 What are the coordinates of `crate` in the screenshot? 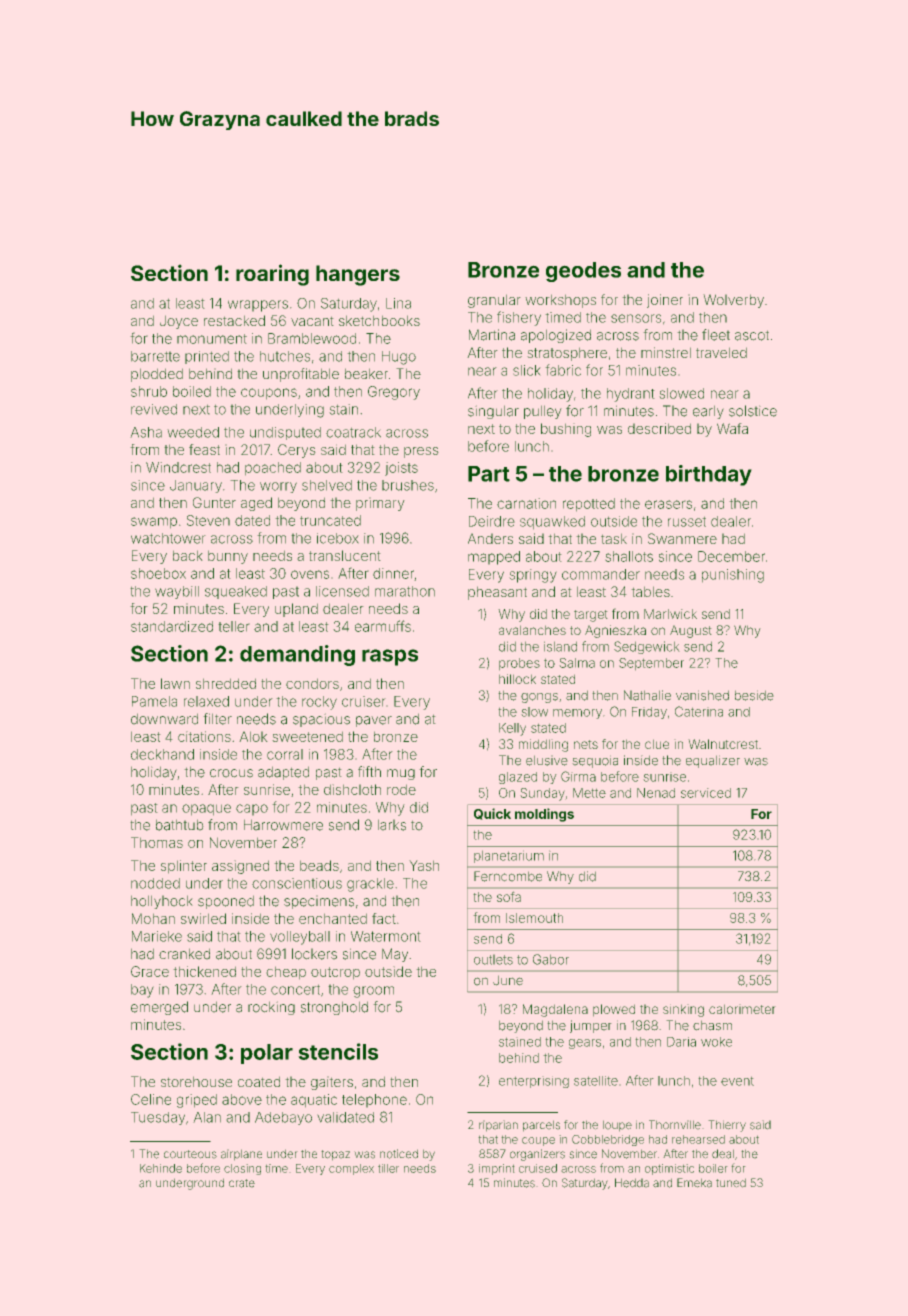 It's located at (242, 1183).
